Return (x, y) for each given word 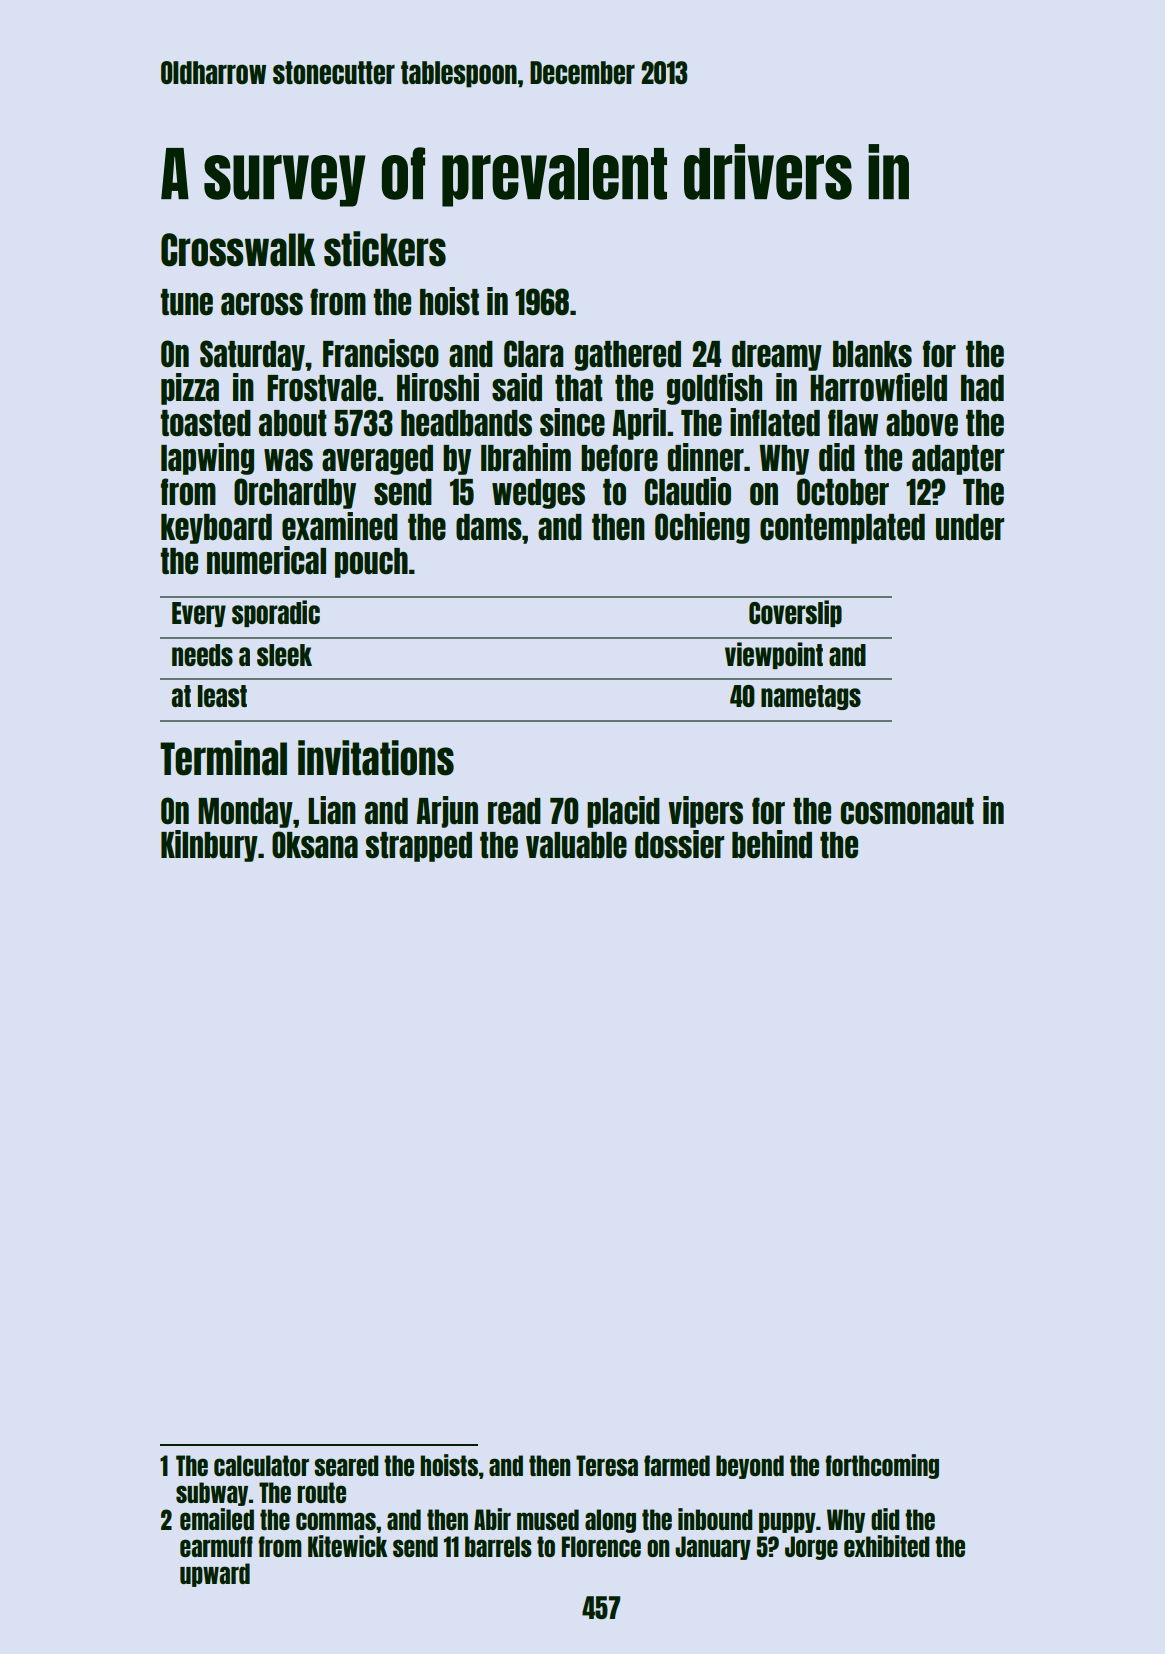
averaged (377, 460)
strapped (419, 847)
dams (489, 527)
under (970, 527)
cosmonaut (907, 811)
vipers (705, 812)
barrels (498, 1546)
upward (215, 1575)
